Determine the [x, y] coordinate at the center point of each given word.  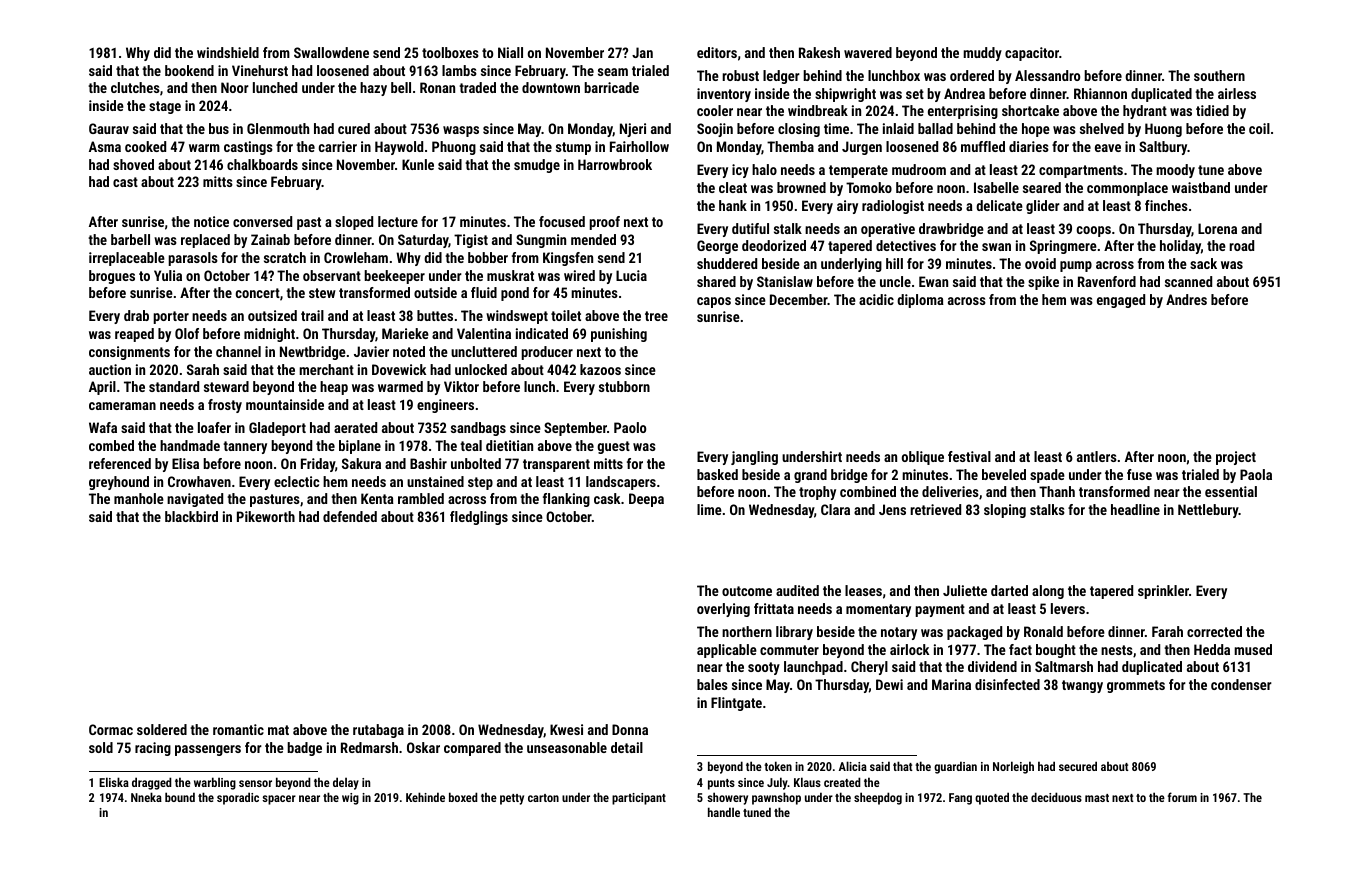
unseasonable [567, 747]
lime [709, 509]
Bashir [428, 463]
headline [1135, 509]
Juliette [965, 590]
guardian [955, 767]
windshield [228, 52]
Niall [510, 52]
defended [350, 516]
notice [211, 221]
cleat [733, 187]
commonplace [1127, 189]
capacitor [1032, 54]
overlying [723, 610]
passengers [208, 750]
